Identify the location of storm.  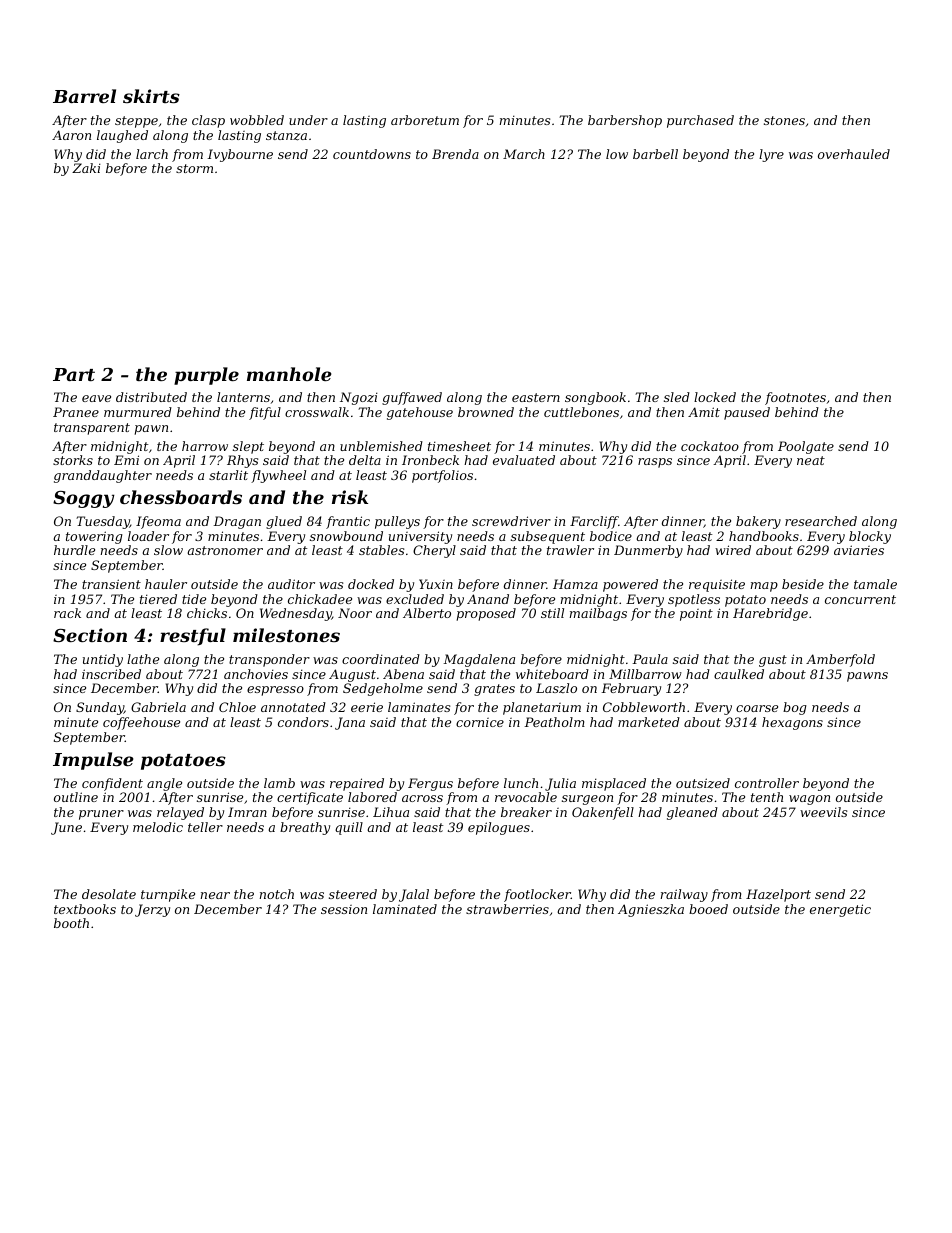
(194, 168).
